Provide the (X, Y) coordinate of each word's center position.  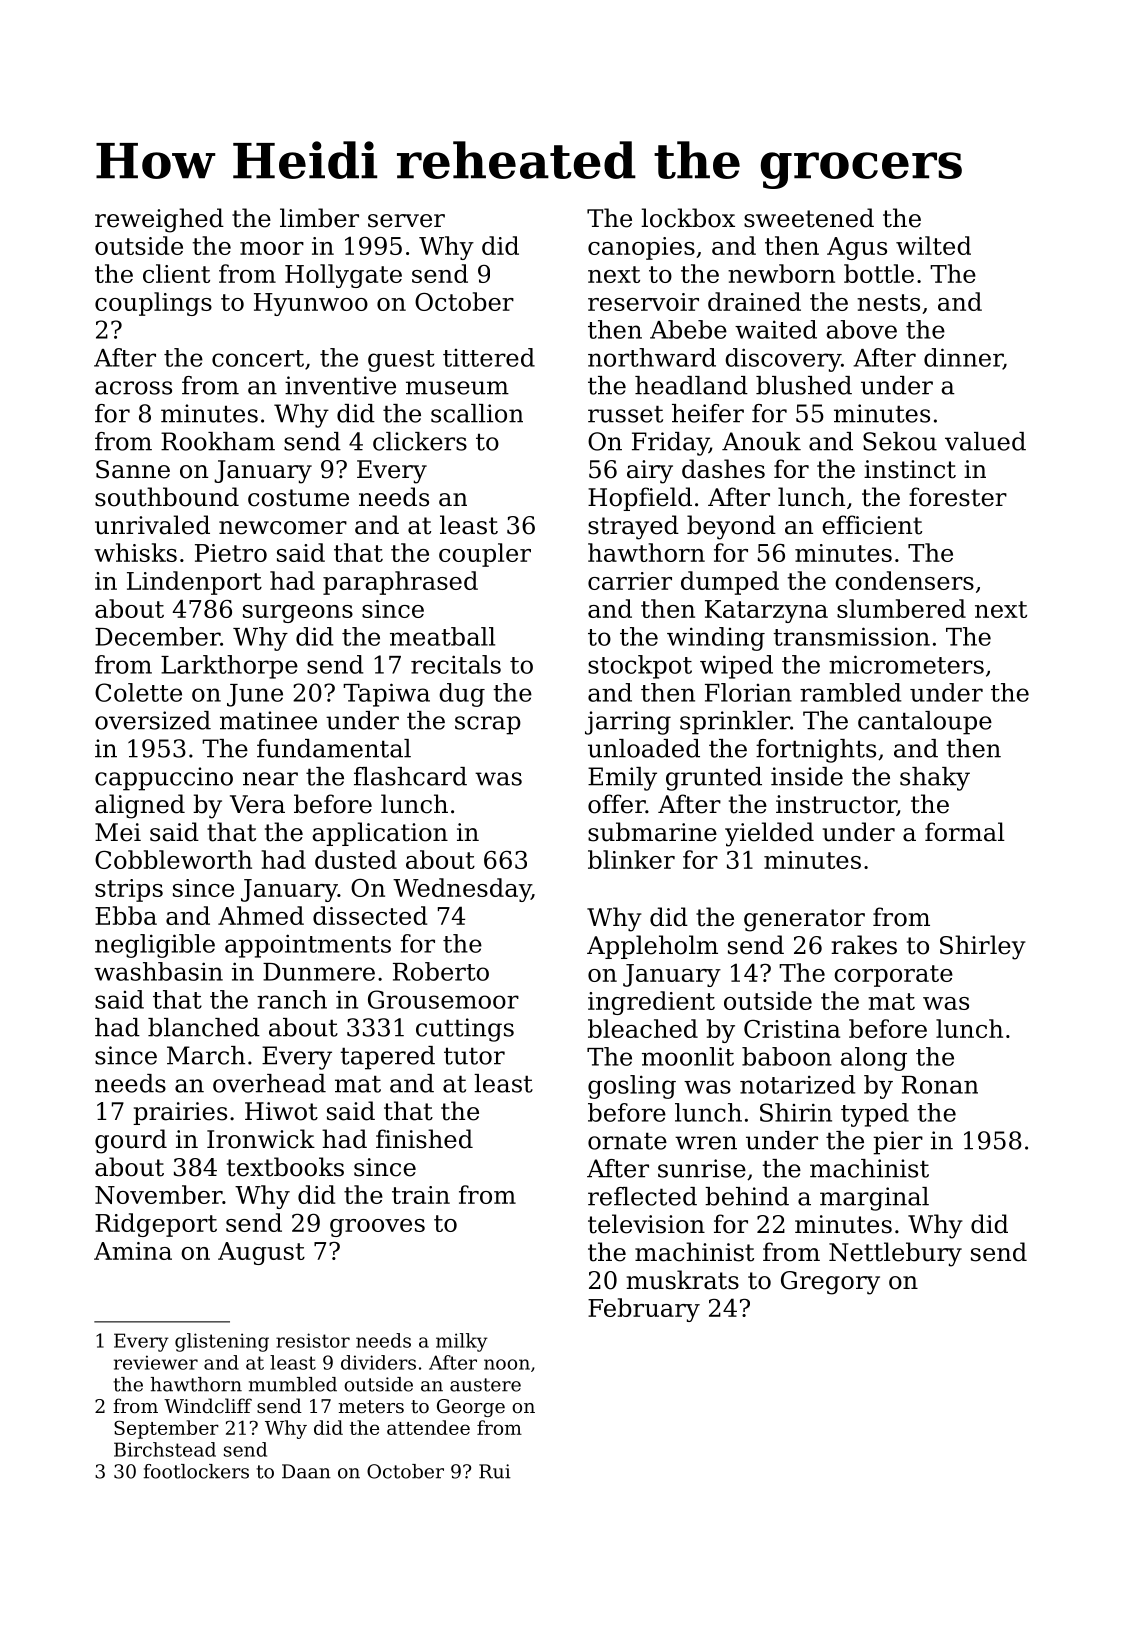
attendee (428, 1427)
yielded (769, 834)
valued (985, 441)
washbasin (158, 971)
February (644, 1310)
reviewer (156, 1362)
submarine (652, 832)
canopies (641, 248)
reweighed (159, 220)
